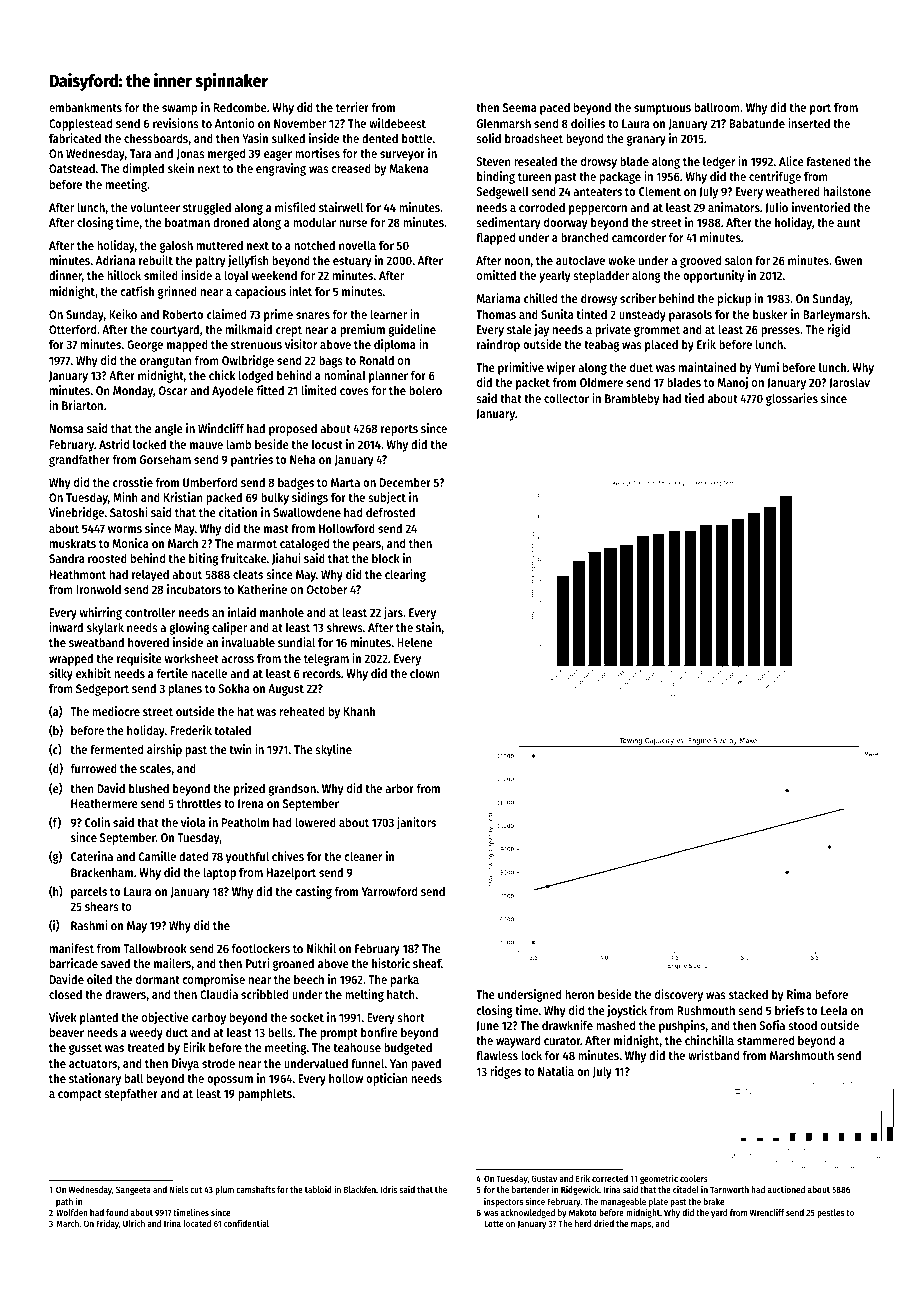 This image has height=1308, width=924. What do you see at coordinates (255, 1189) in the image?
I see `camshafts` at bounding box center [255, 1189].
